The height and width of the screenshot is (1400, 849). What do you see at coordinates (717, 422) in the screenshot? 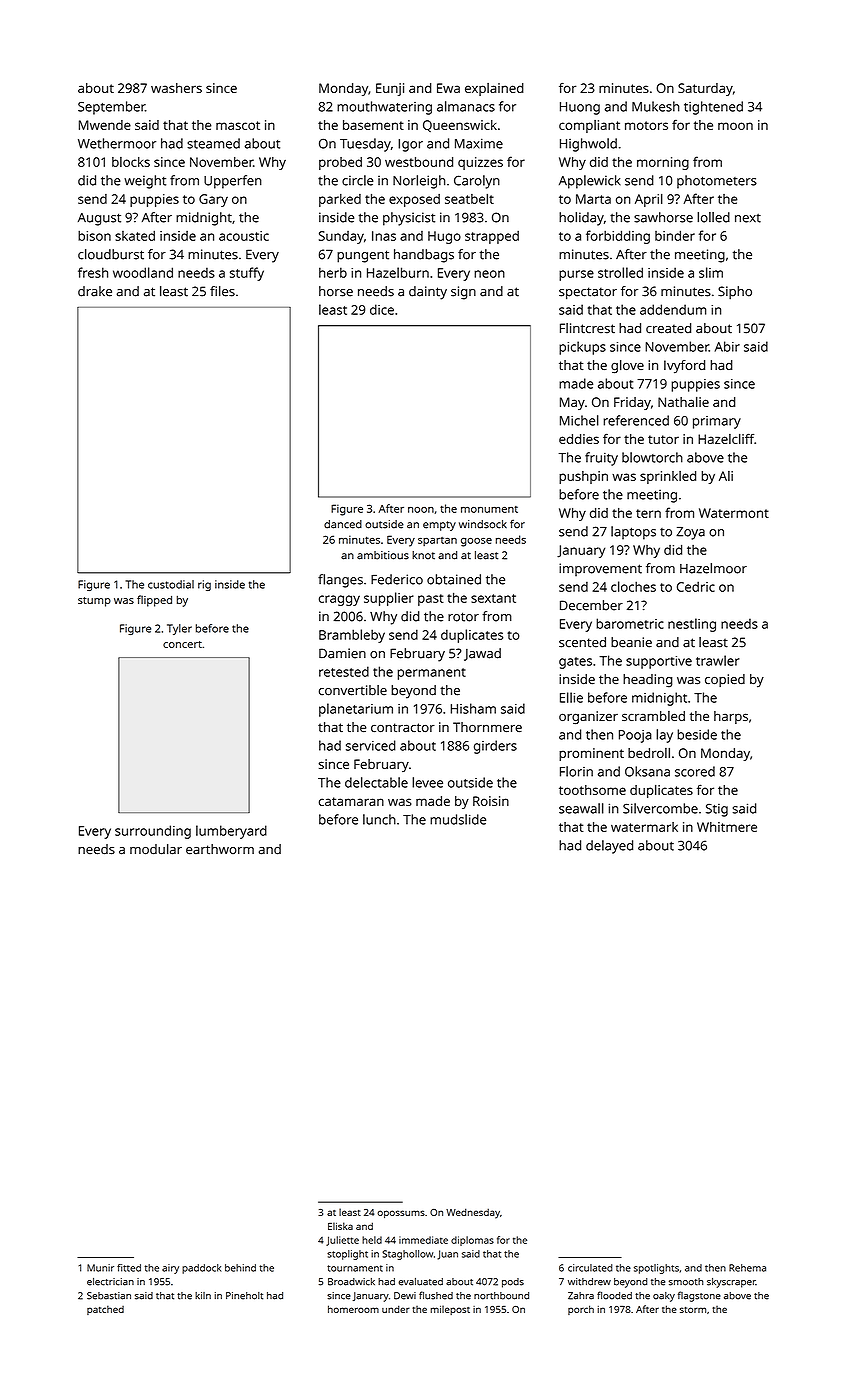
I see `primary` at bounding box center [717, 422].
